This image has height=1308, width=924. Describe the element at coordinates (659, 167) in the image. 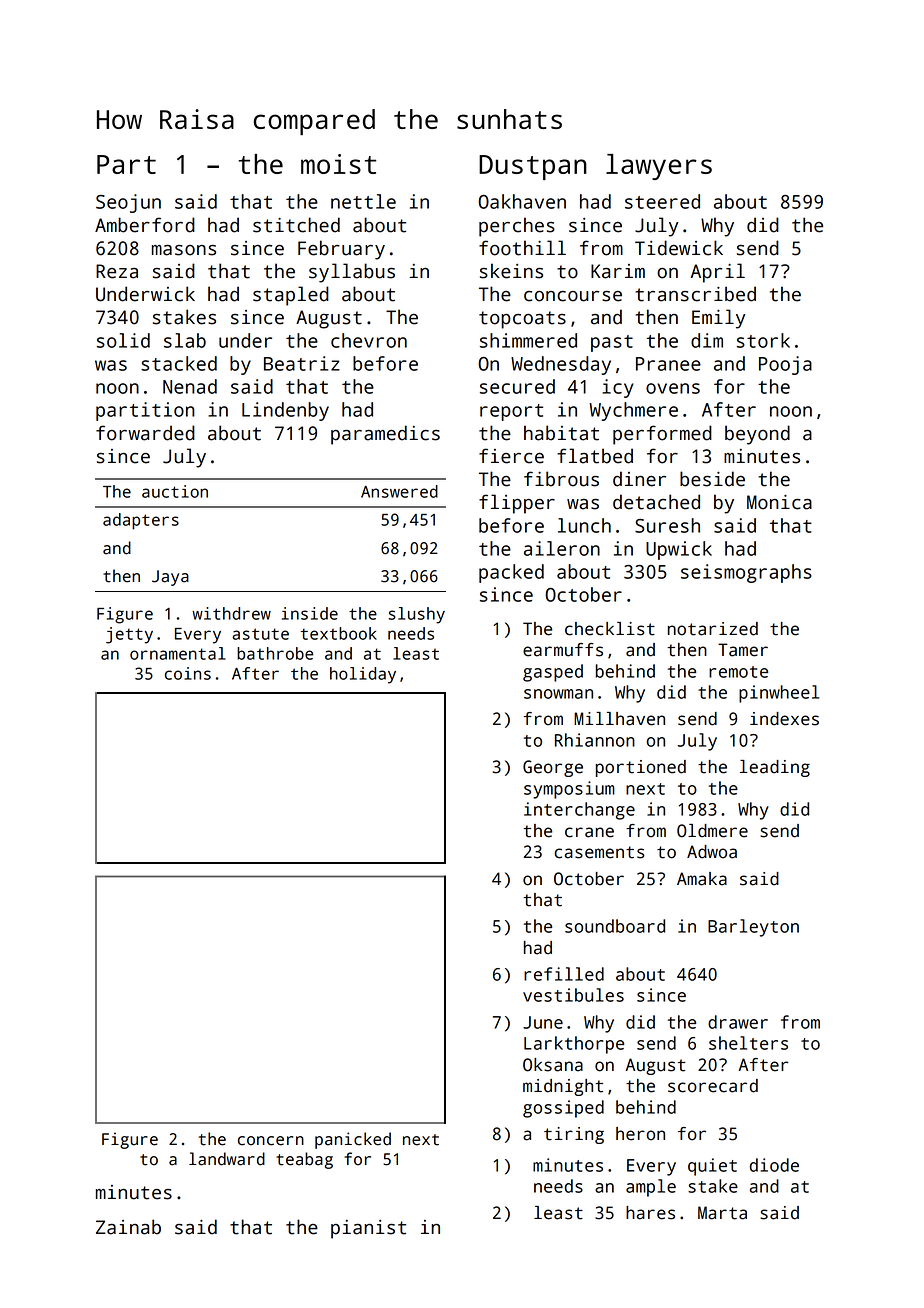

I see `lawyers` at that location.
